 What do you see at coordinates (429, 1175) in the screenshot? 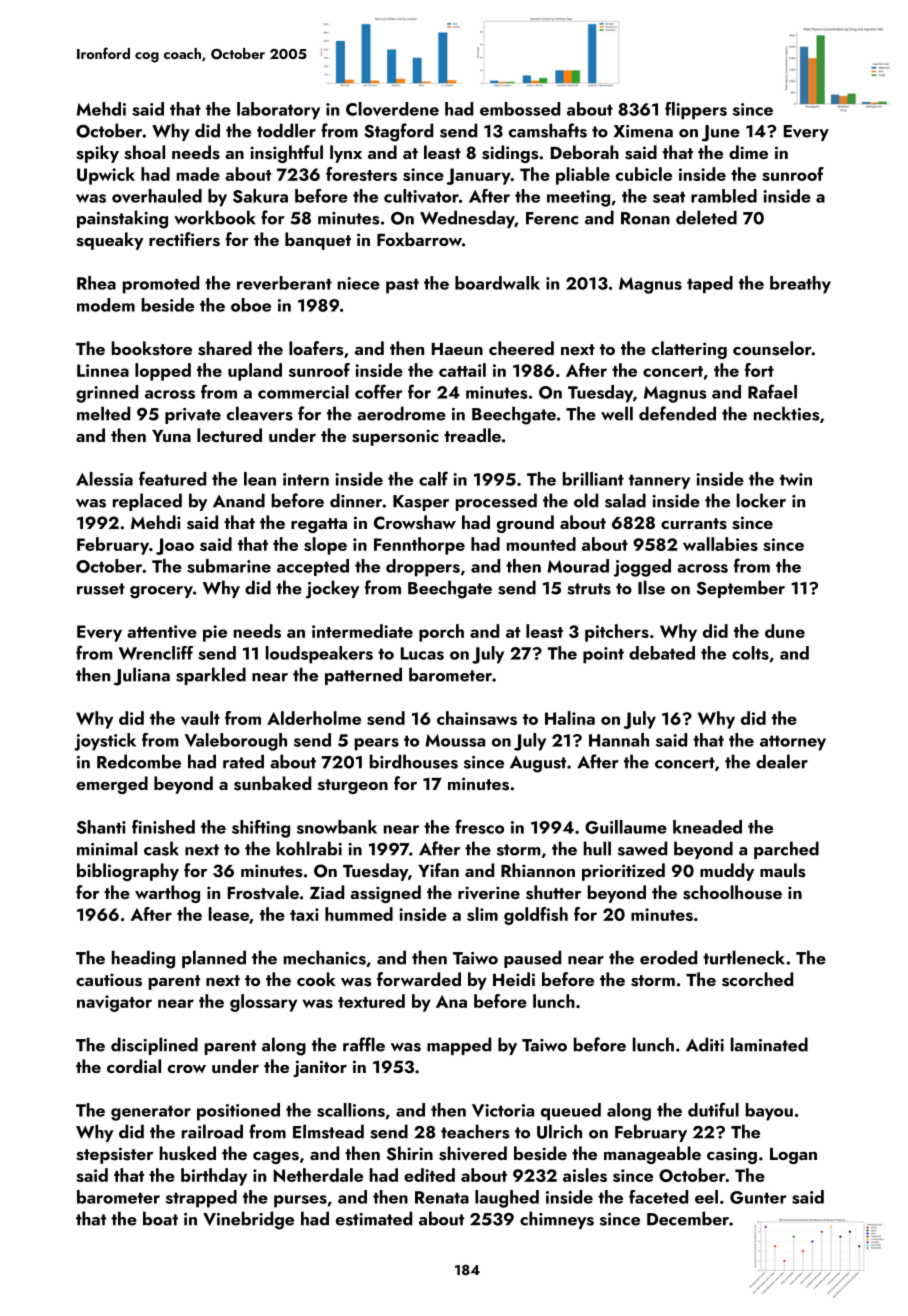
I see `edited` at bounding box center [429, 1175].
